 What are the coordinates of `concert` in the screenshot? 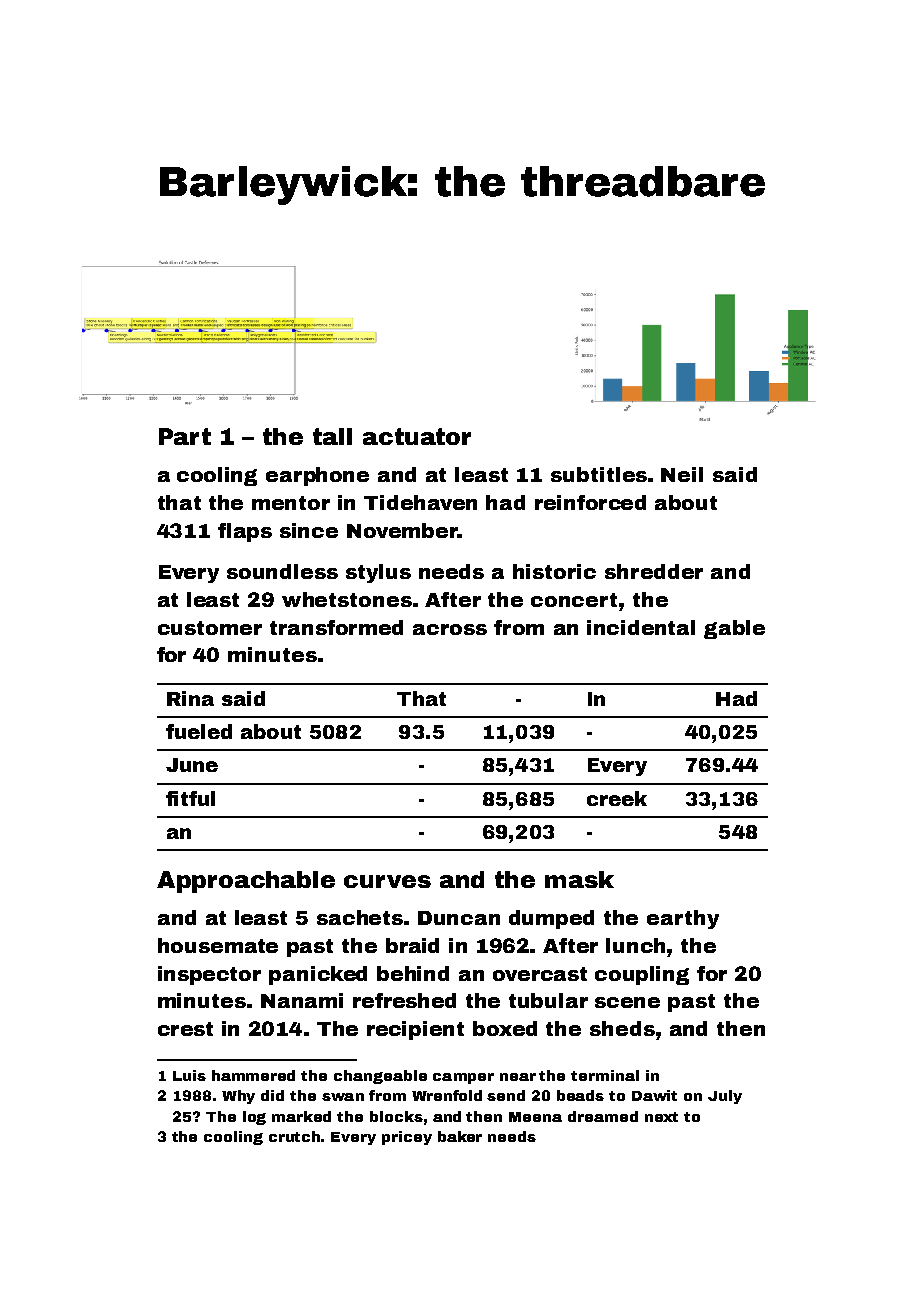 It's located at (574, 600).
